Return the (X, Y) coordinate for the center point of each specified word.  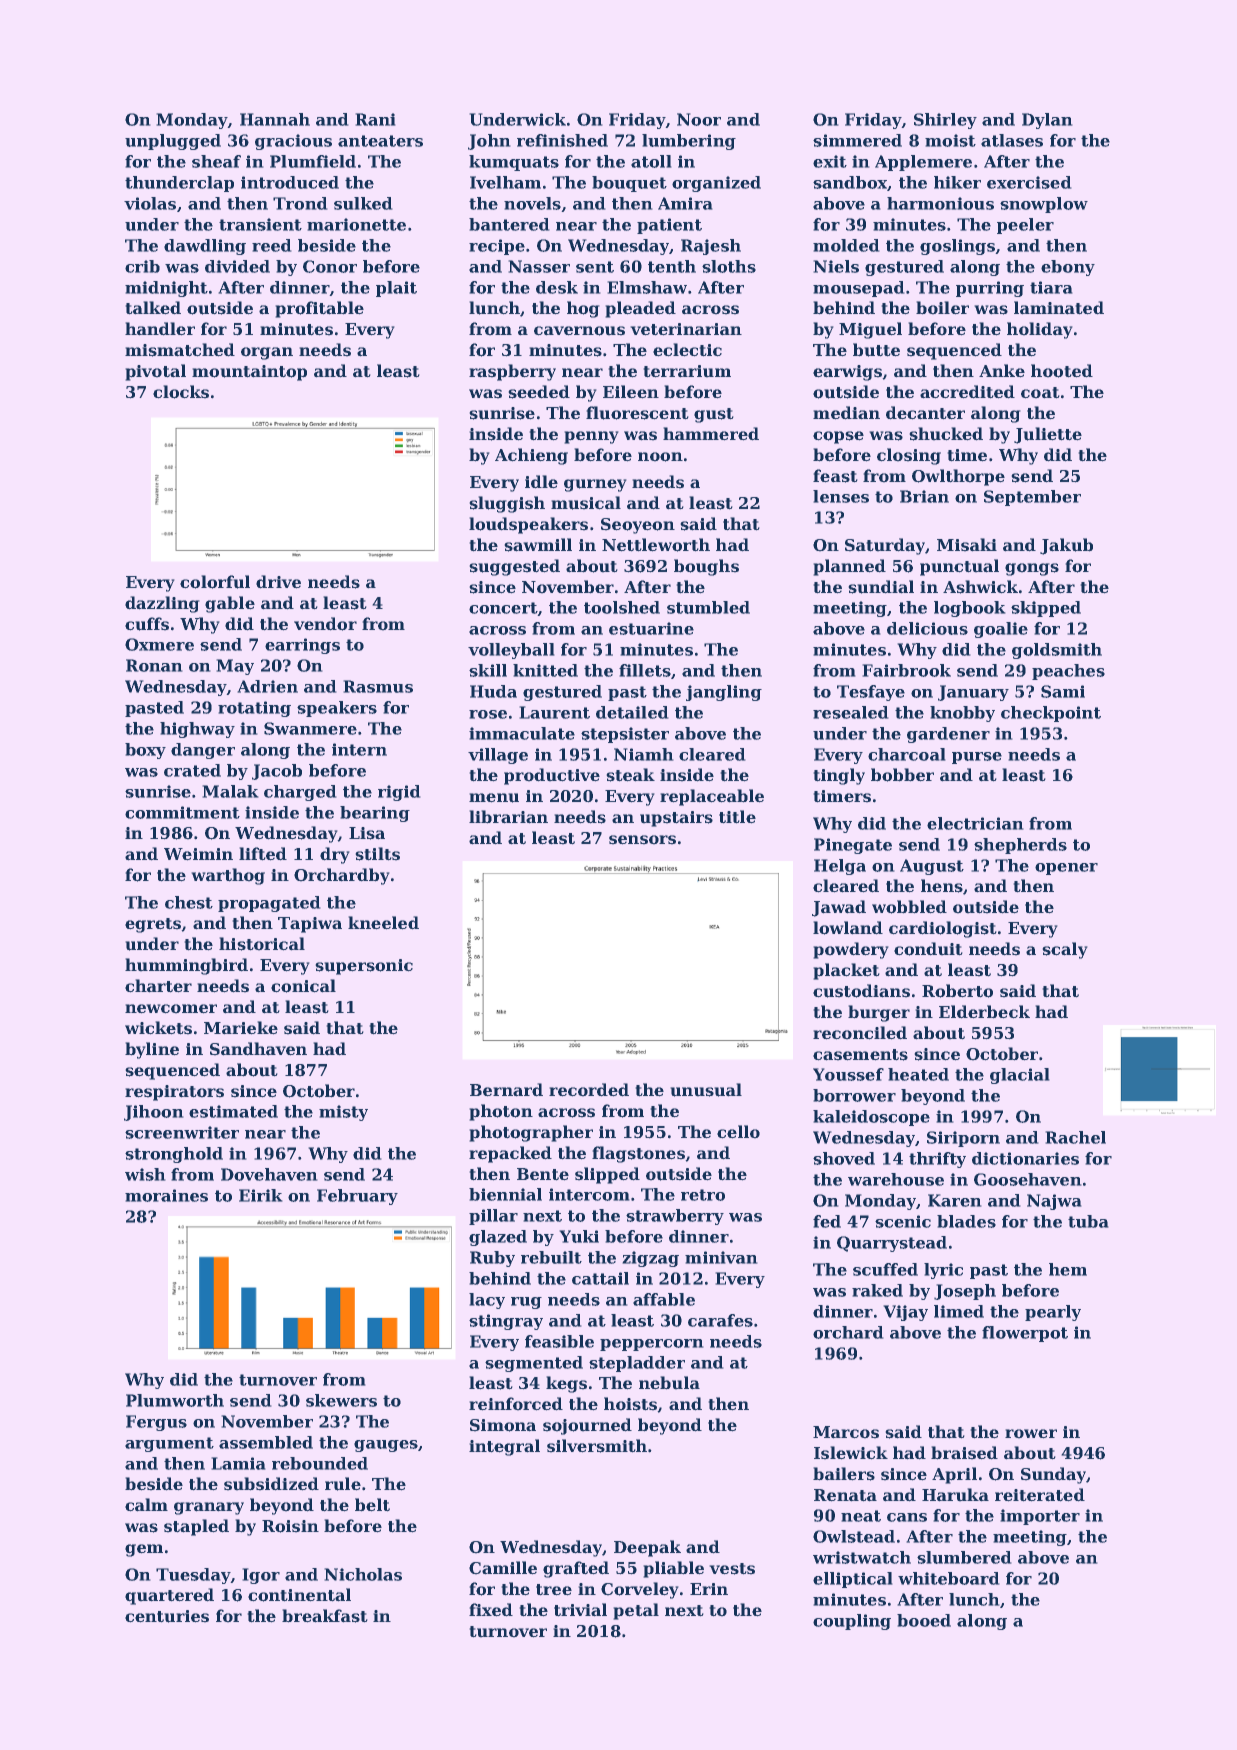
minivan (721, 1257)
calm (146, 1505)
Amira (685, 203)
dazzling (162, 604)
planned (849, 567)
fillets (645, 670)
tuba (1088, 1221)
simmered (857, 140)
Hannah (275, 119)
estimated (233, 1111)
